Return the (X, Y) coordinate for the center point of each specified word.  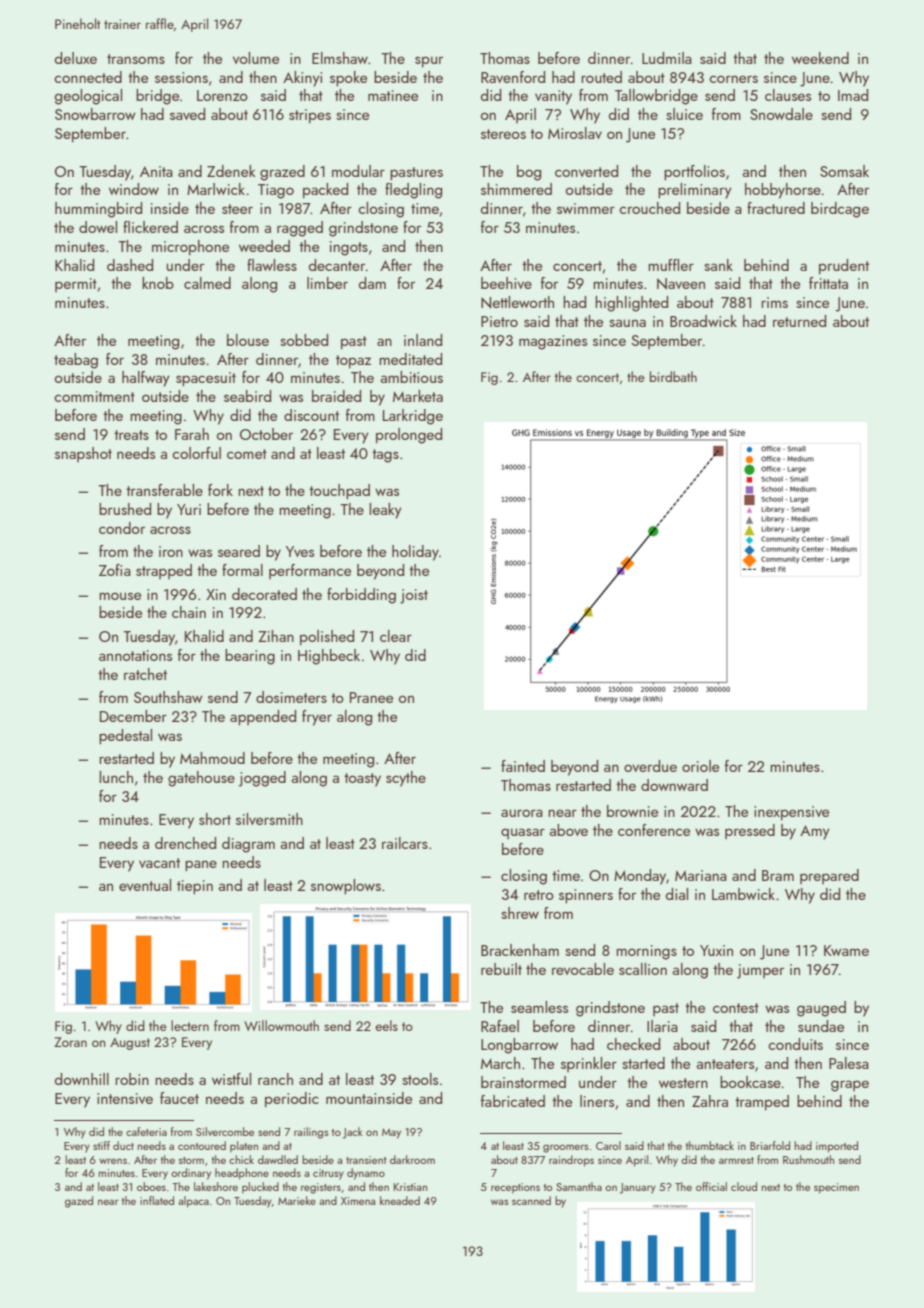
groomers (566, 1148)
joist (414, 596)
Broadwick (703, 321)
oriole (700, 766)
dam (372, 283)
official (711, 1186)
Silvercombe (225, 1131)
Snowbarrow (95, 114)
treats (131, 435)
